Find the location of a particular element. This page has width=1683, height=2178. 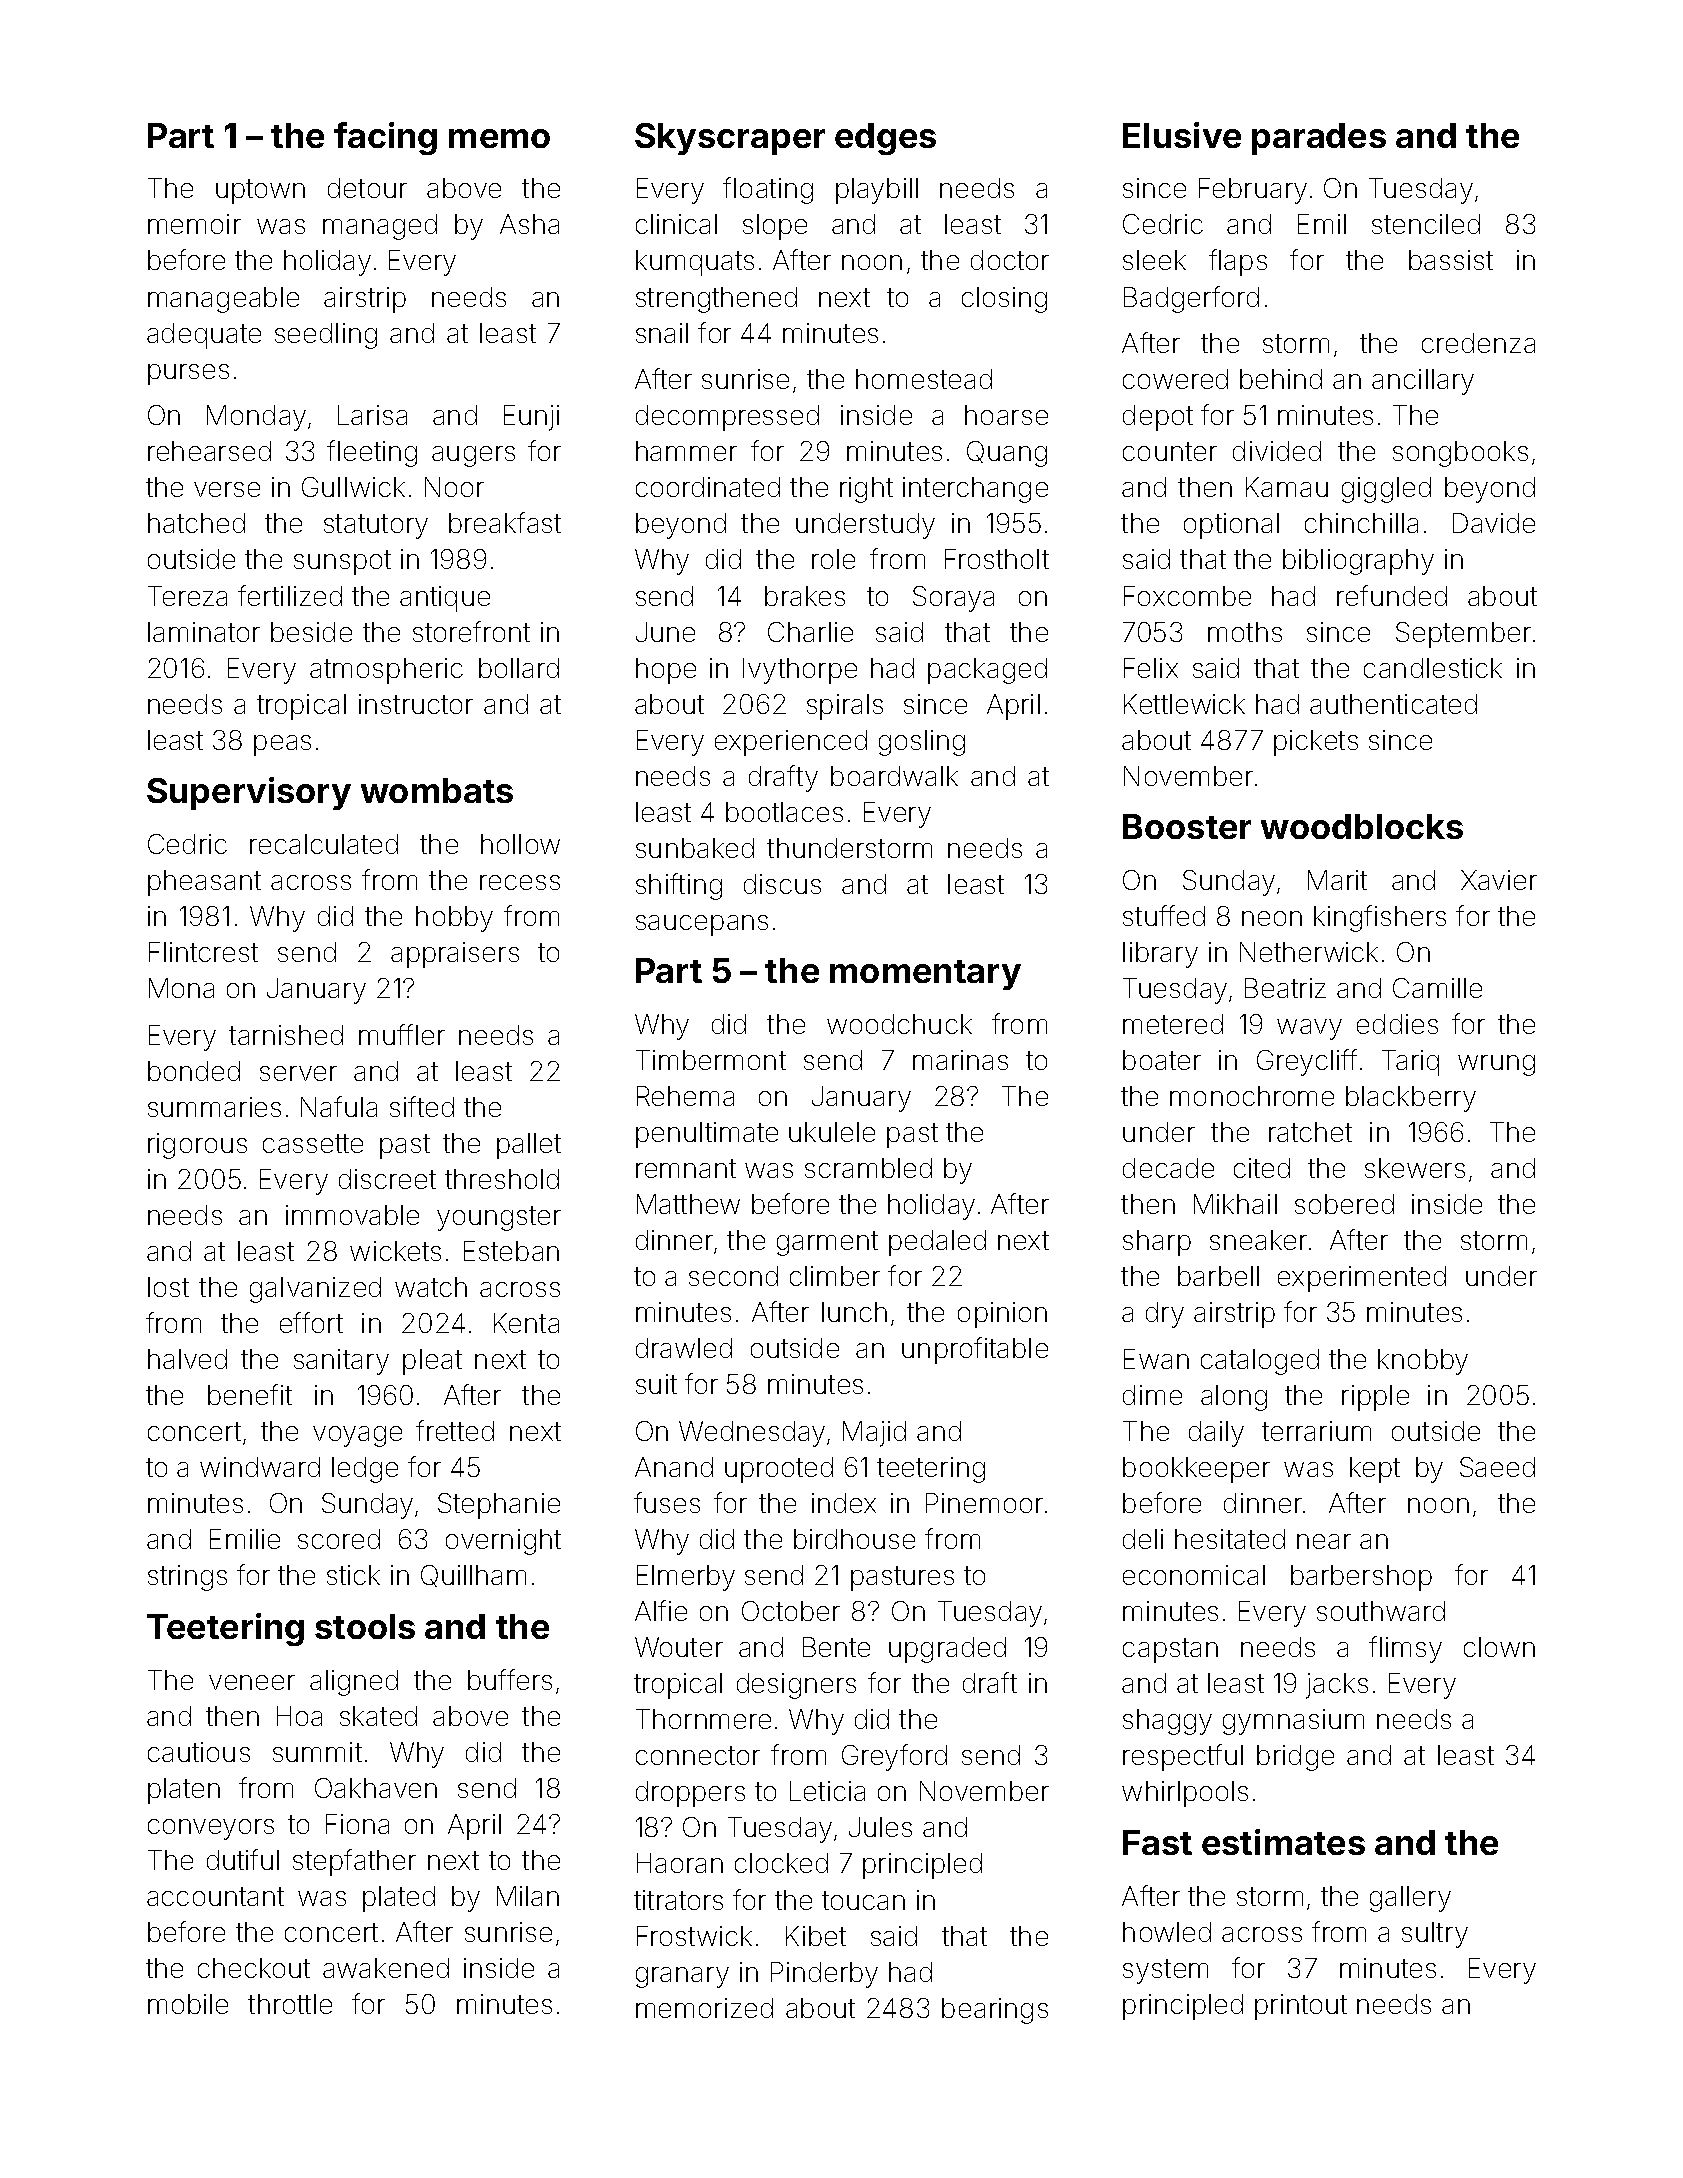

blackberry is located at coordinates (1411, 1099).
